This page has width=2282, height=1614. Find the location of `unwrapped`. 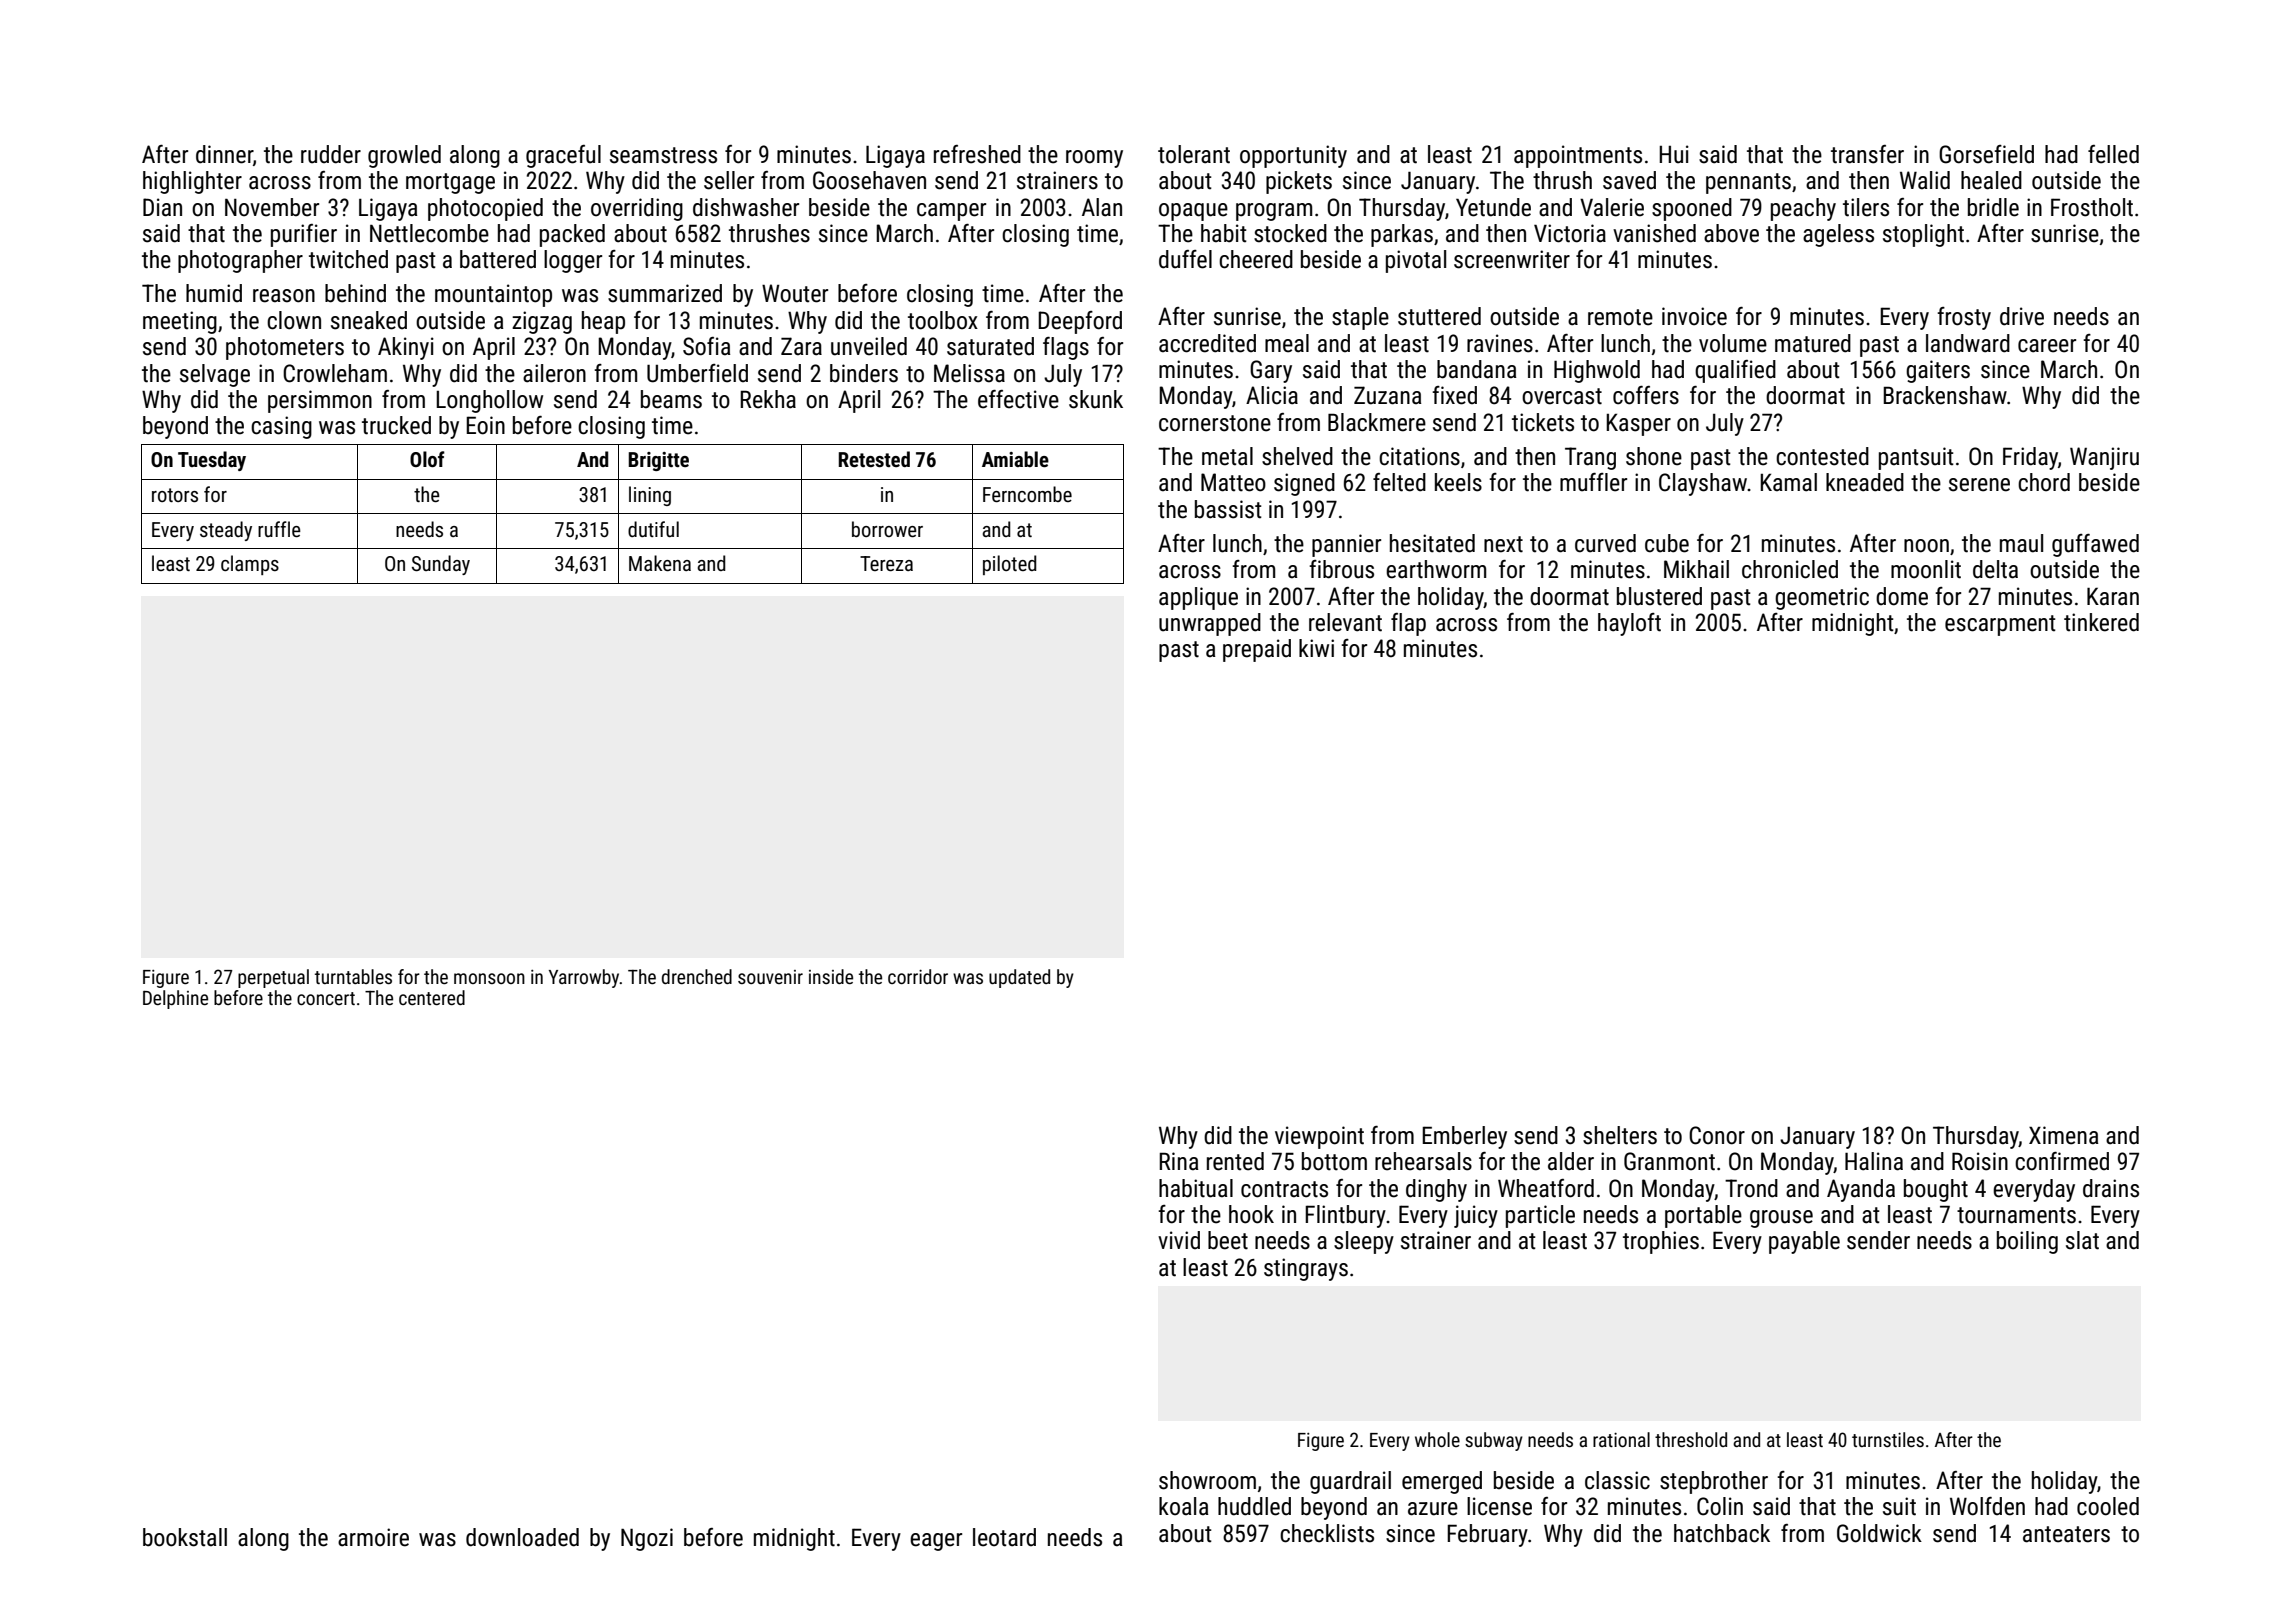

unwrapped is located at coordinates (1210, 624).
